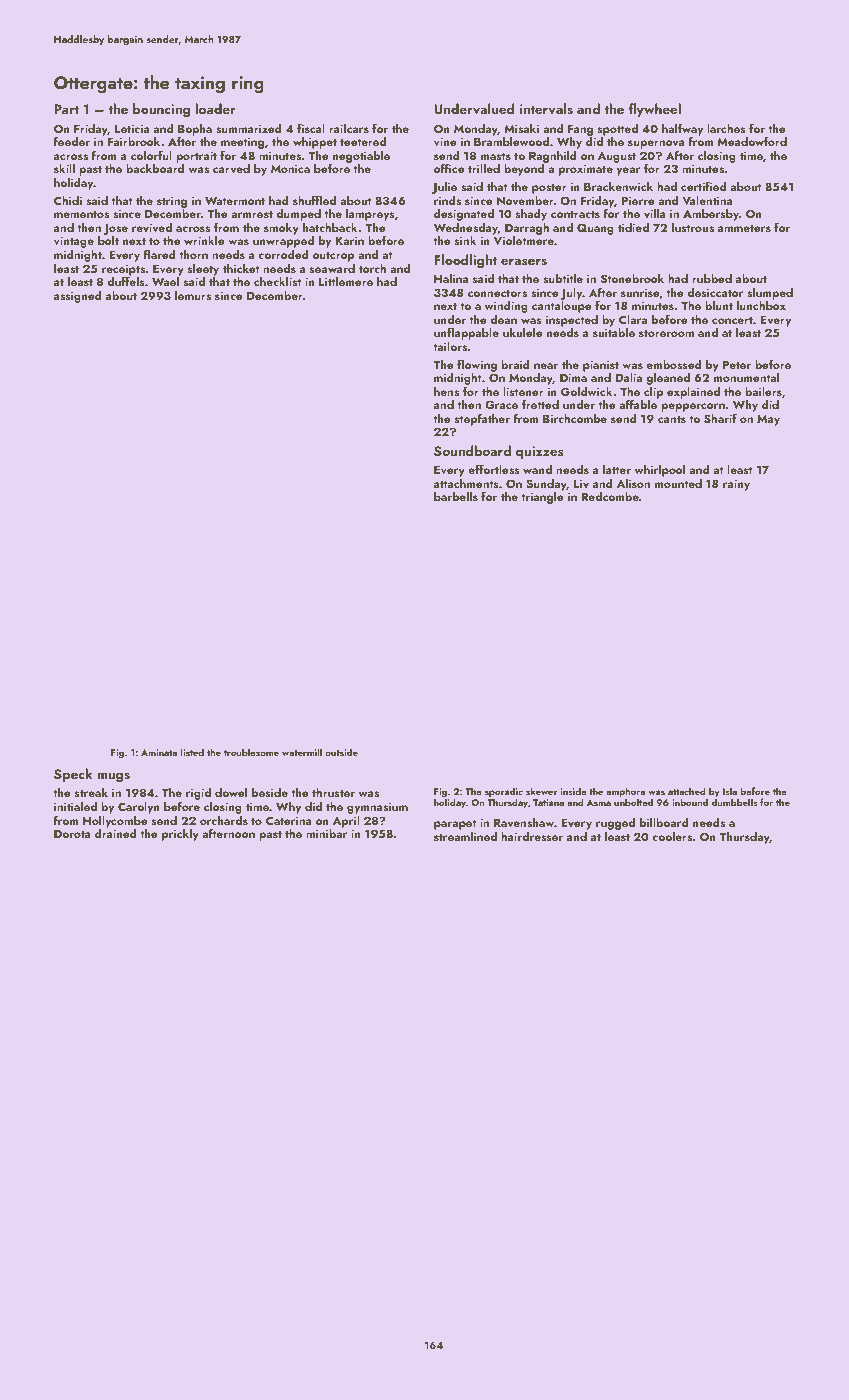 The width and height of the screenshot is (849, 1400). Describe the element at coordinates (768, 420) in the screenshot. I see `May` at that location.
